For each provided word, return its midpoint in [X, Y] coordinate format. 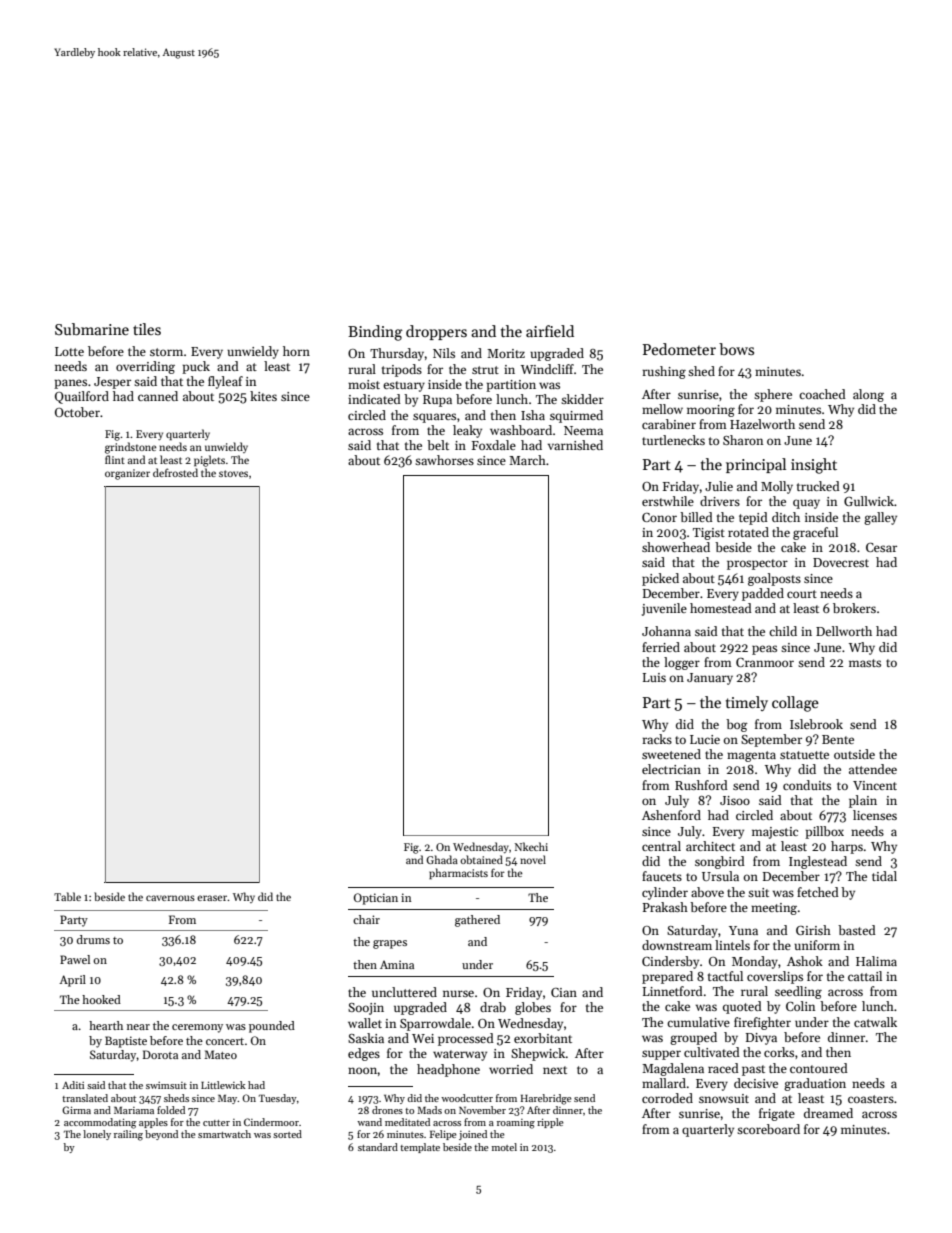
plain [863, 801]
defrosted [175, 472]
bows [736, 349]
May [228, 1099]
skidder [582, 399]
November [482, 1110]
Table [67, 896]
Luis [654, 677]
